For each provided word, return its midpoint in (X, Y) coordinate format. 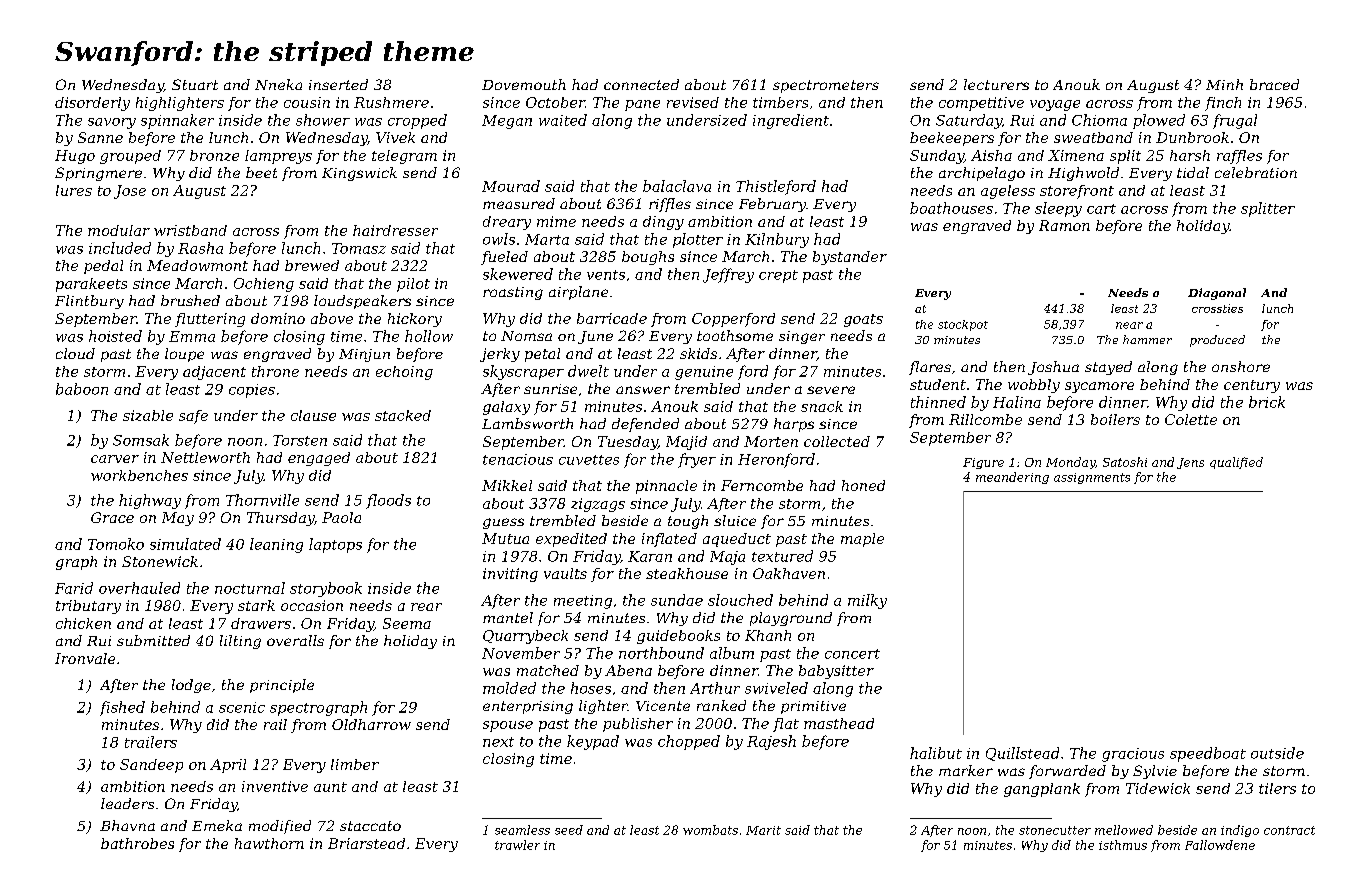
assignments (1092, 478)
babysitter (836, 672)
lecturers (996, 84)
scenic (242, 707)
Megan (507, 122)
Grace (112, 517)
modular (119, 230)
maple (862, 540)
